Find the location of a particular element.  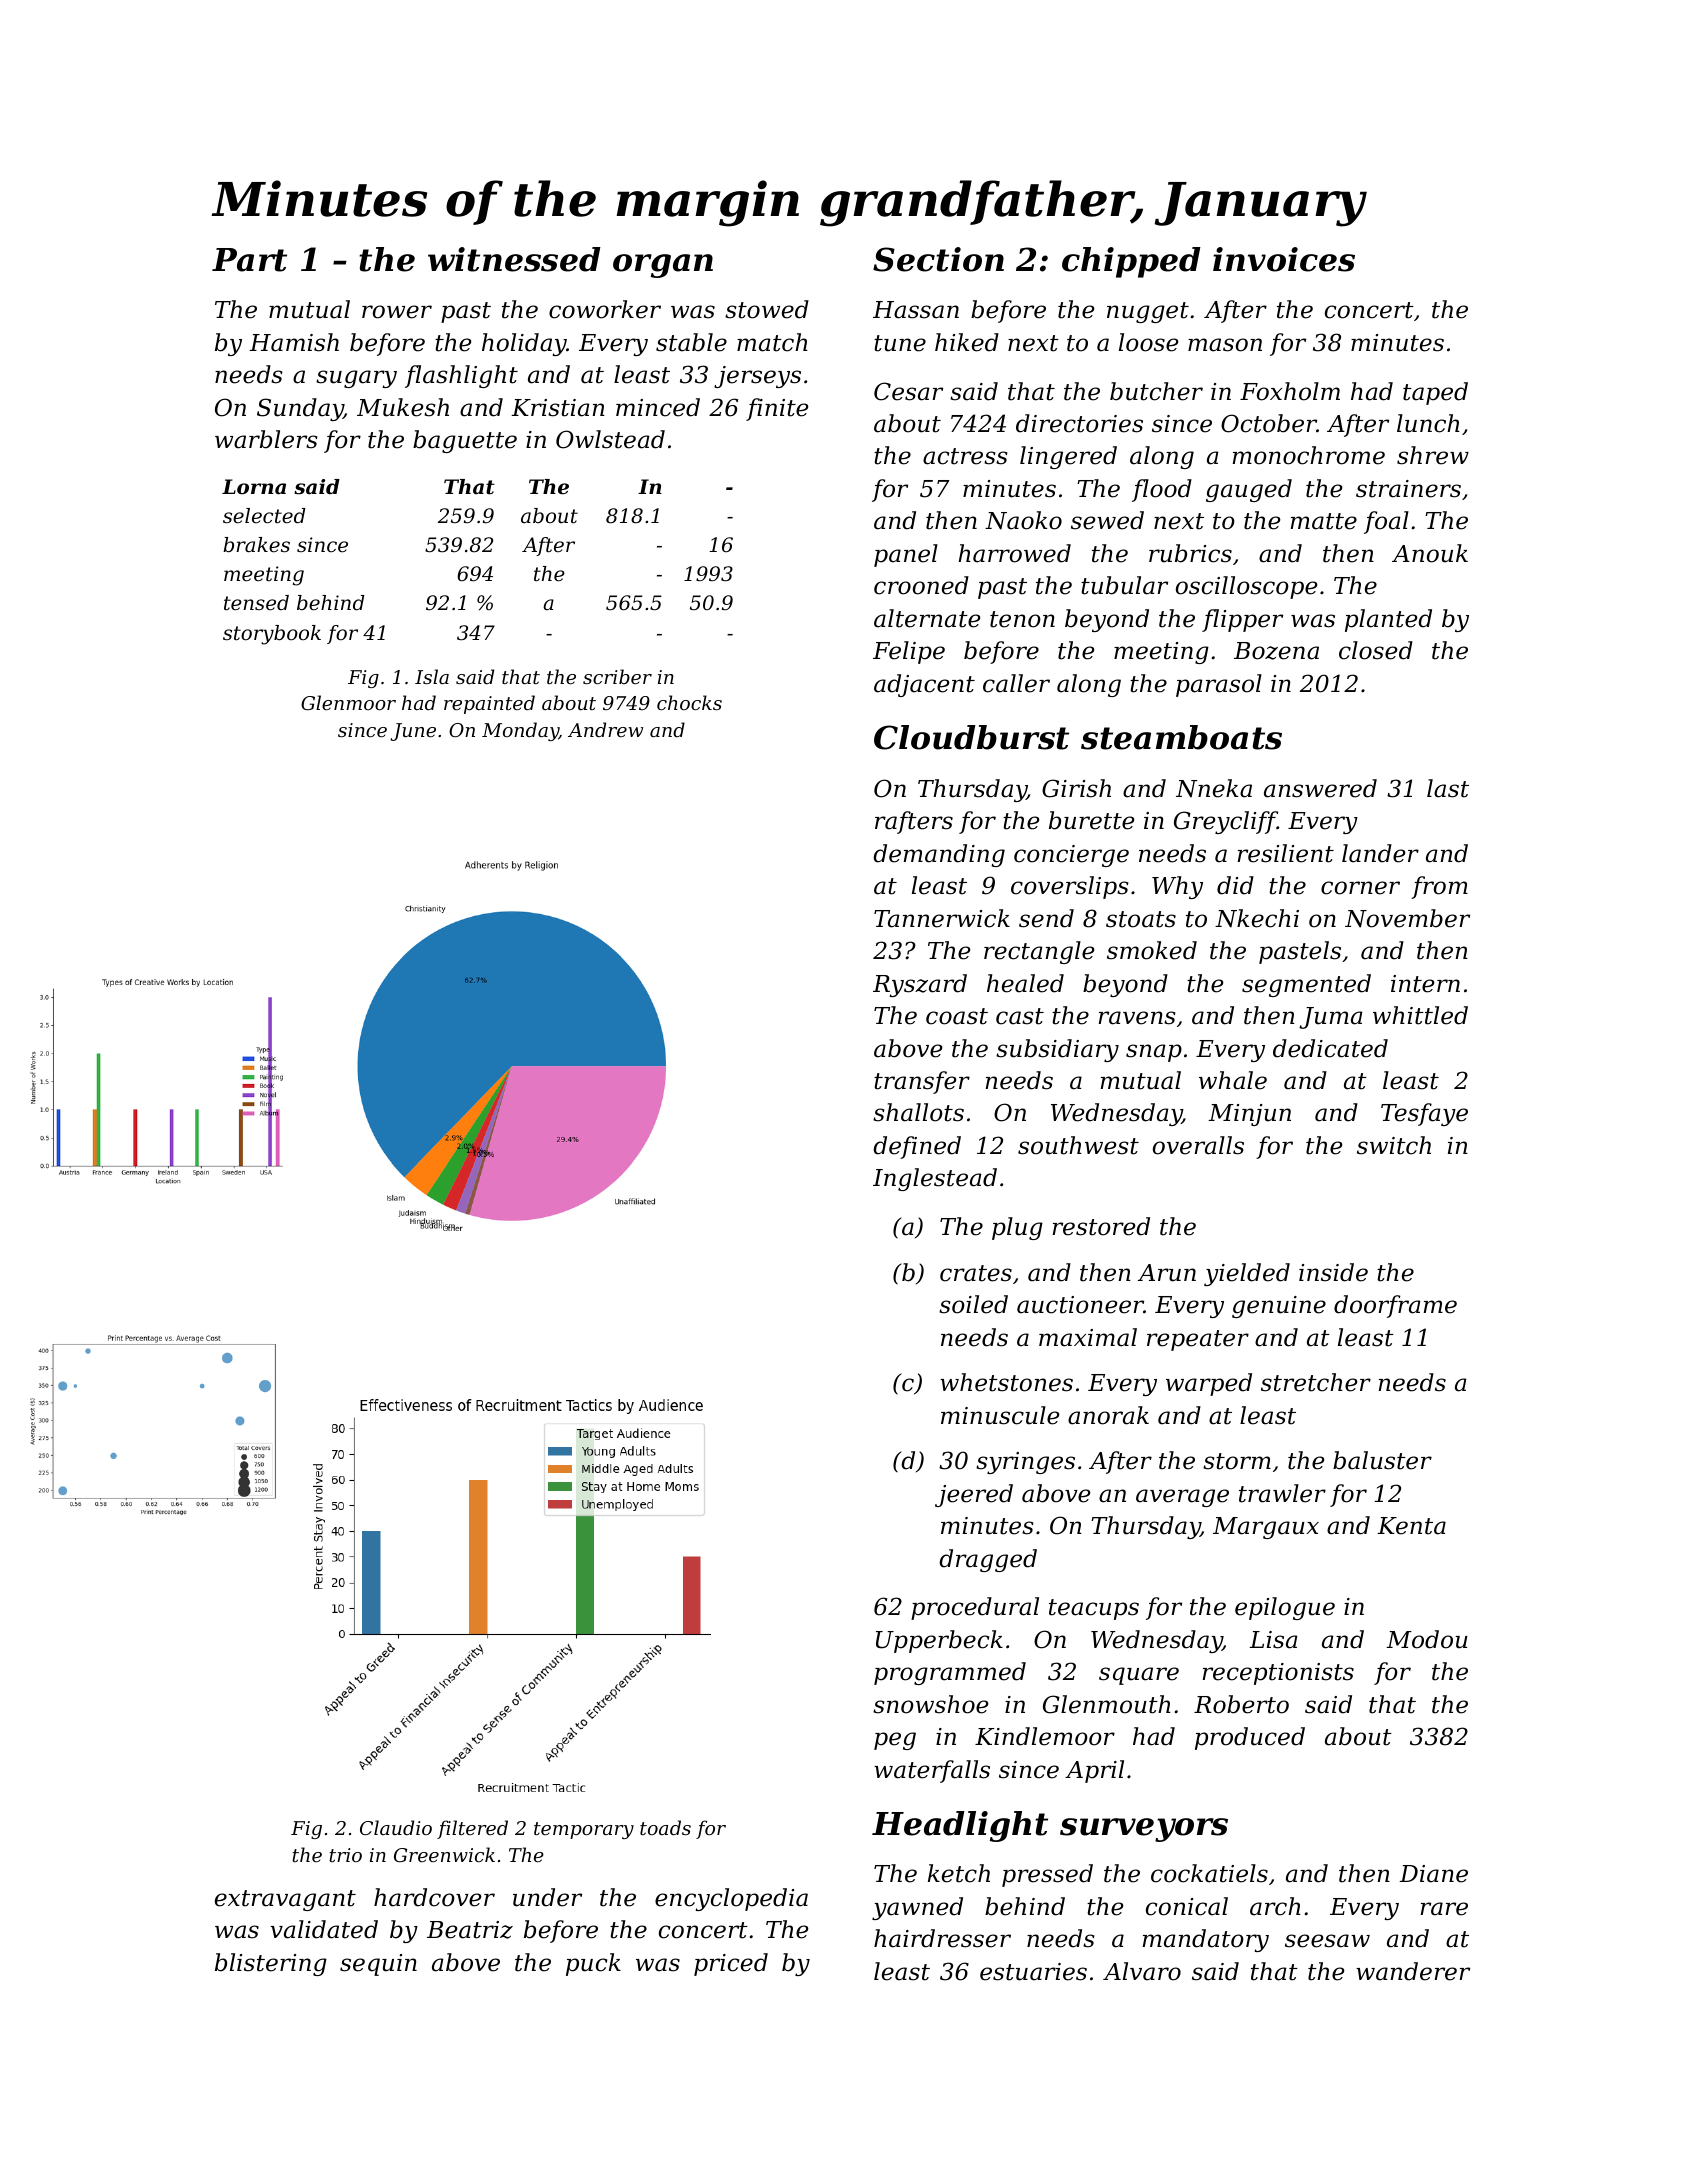

last is located at coordinates (1448, 788).
